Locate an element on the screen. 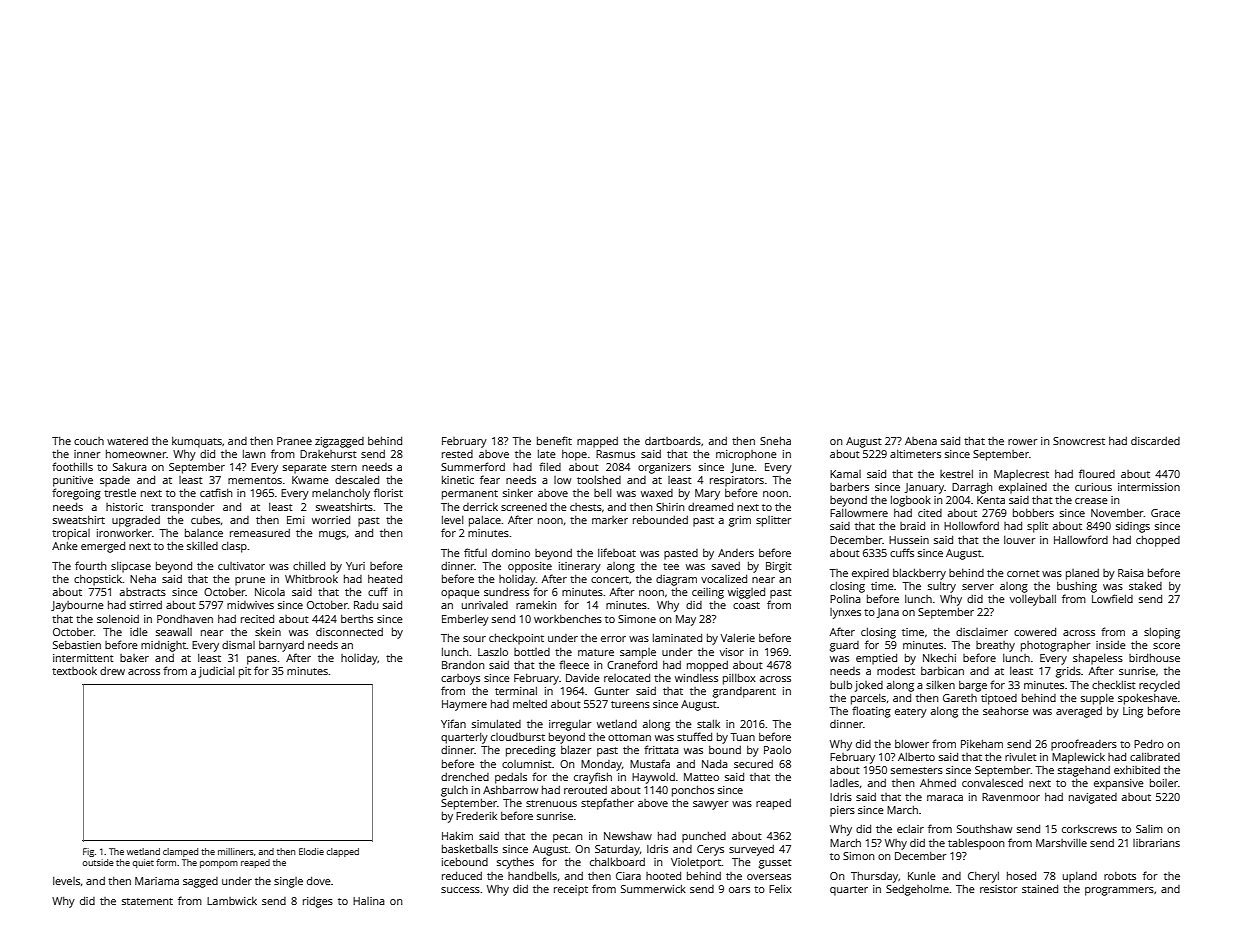 The width and height of the screenshot is (1233, 952). benefit is located at coordinates (554, 440).
